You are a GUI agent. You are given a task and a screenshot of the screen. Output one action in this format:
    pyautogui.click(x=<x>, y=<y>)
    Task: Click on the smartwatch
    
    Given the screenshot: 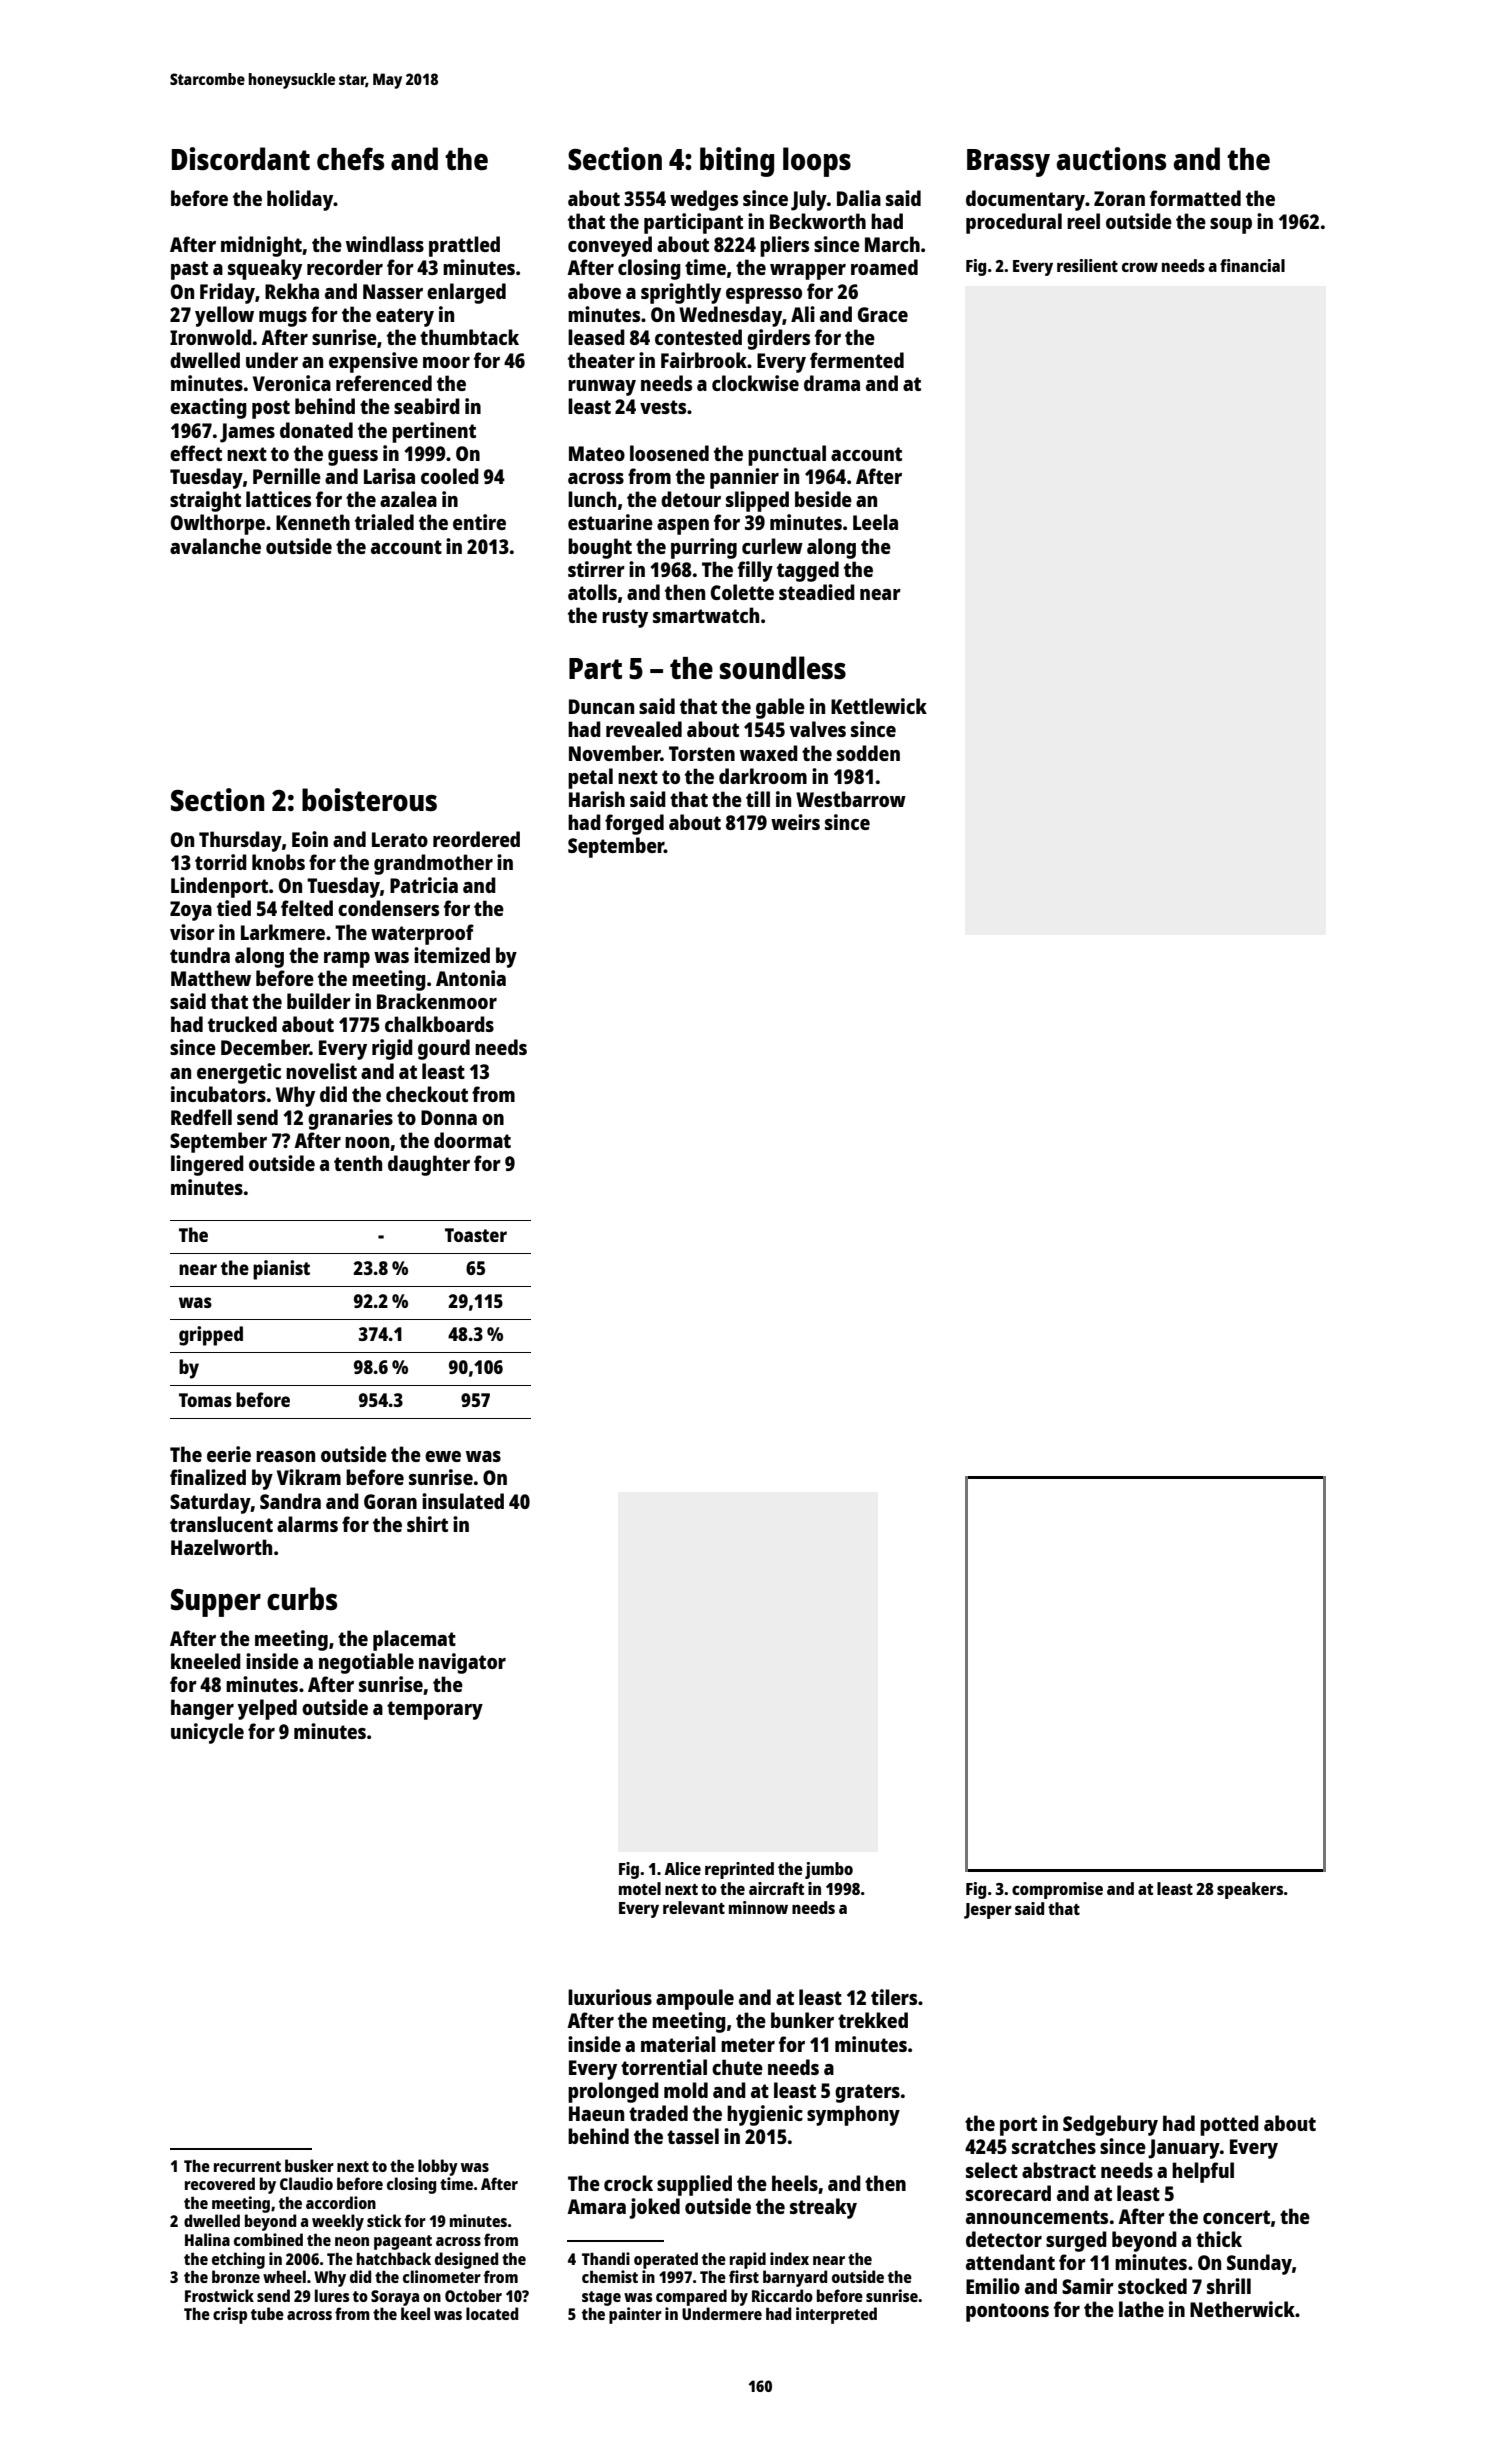 What is the action you would take?
    pyautogui.click(x=706, y=615)
